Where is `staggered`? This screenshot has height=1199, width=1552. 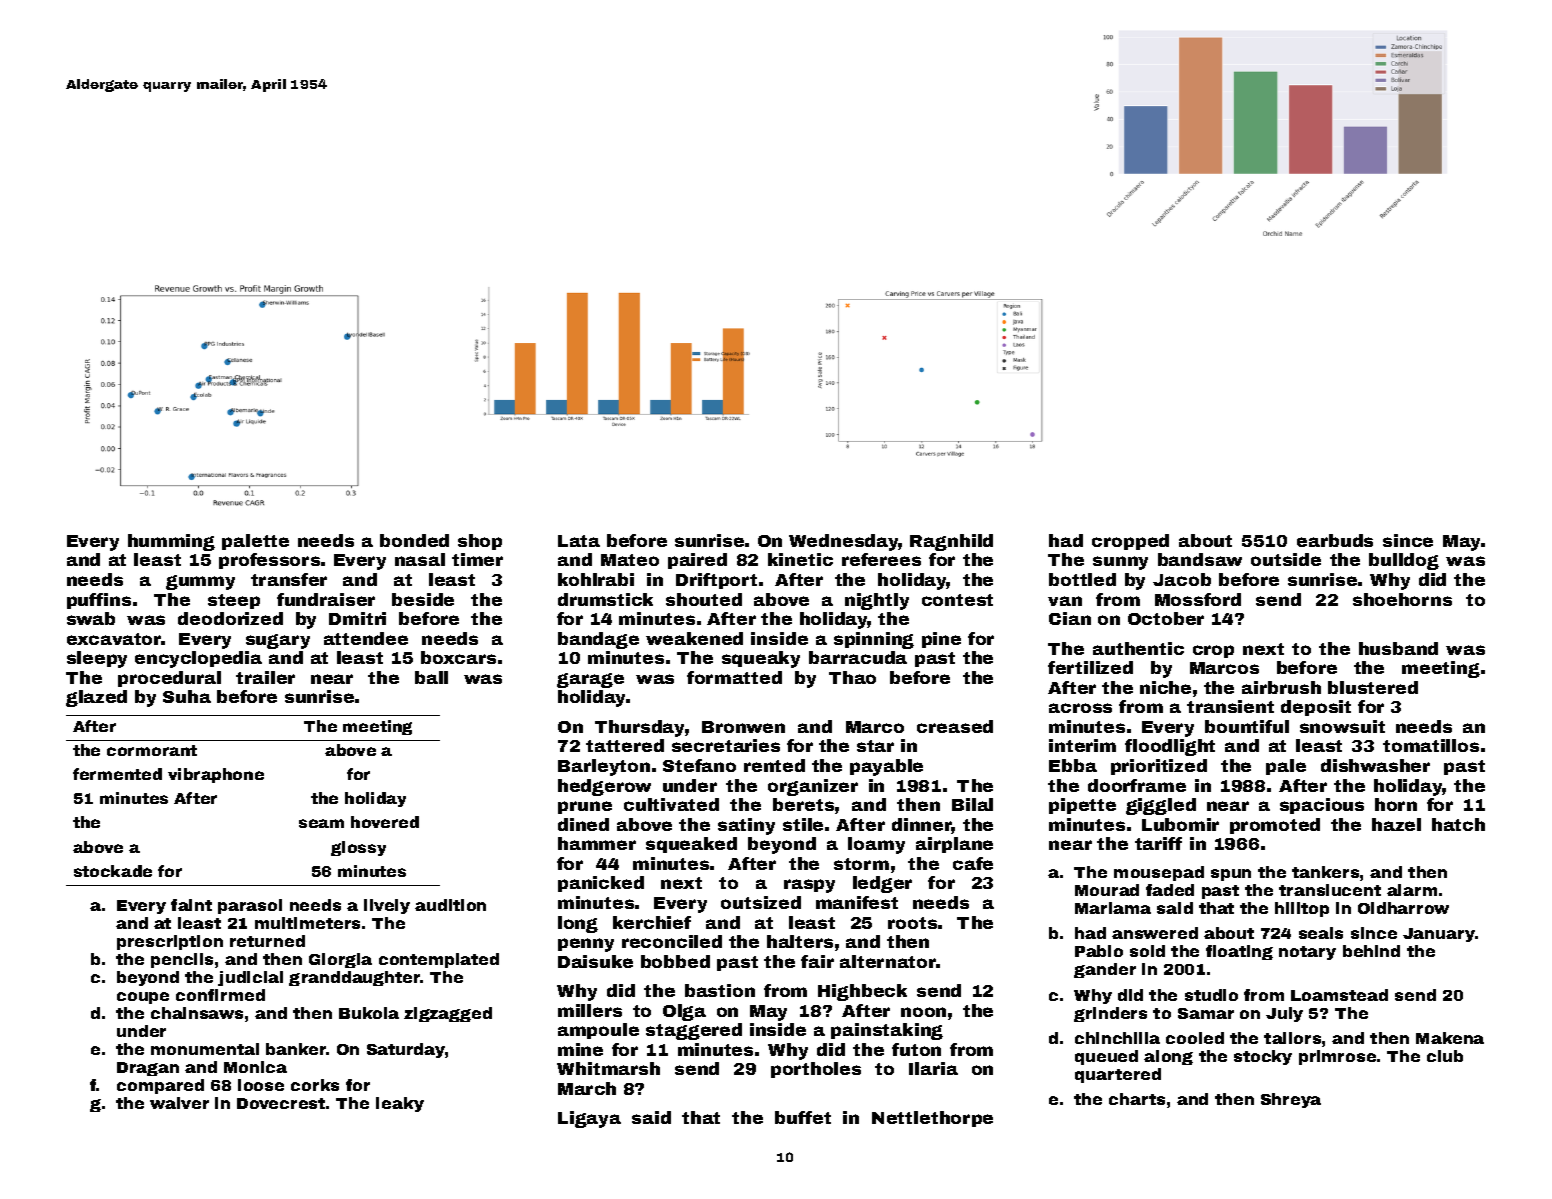 staggered is located at coordinates (694, 1031).
